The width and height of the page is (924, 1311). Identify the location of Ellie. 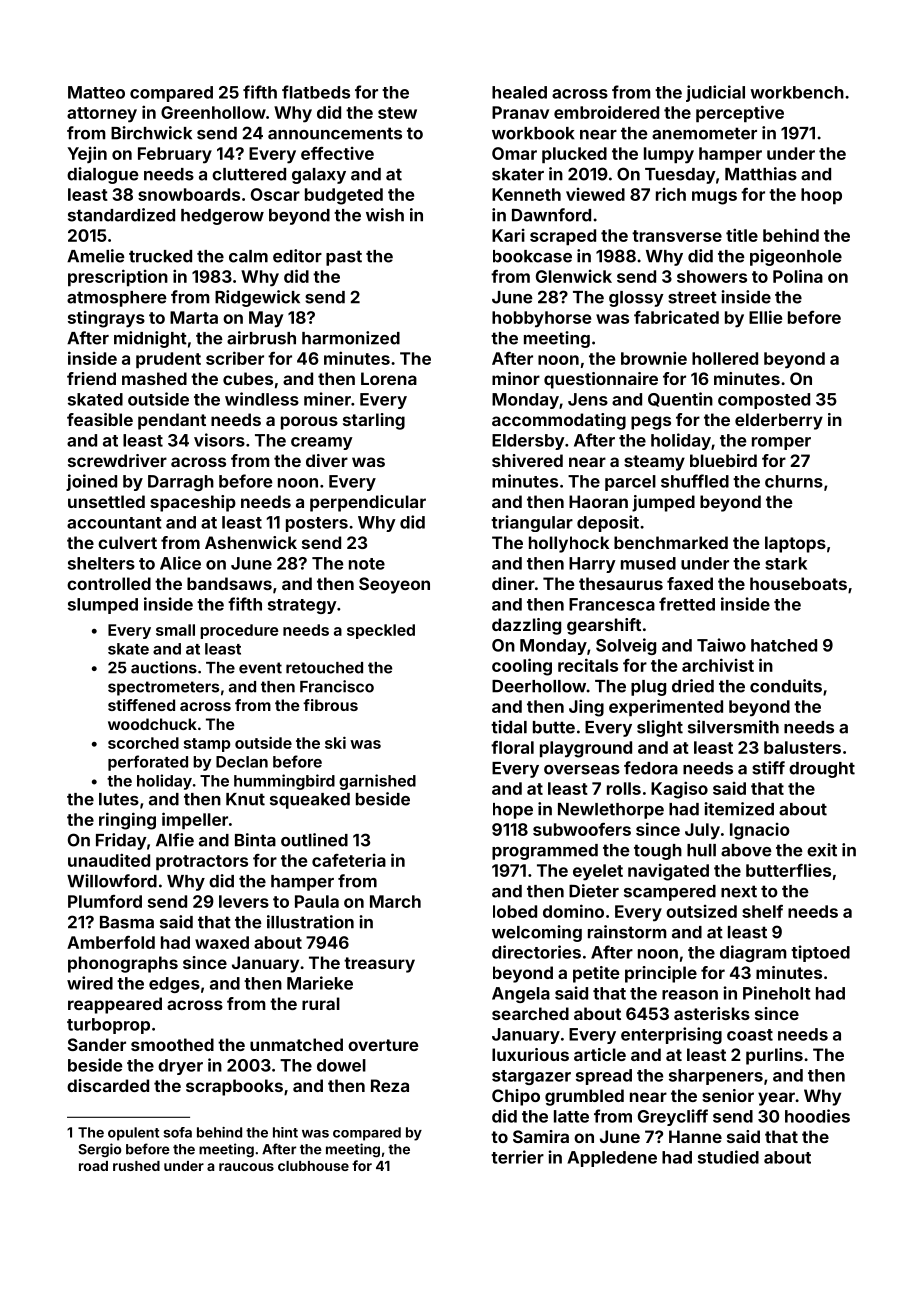
(765, 317).
